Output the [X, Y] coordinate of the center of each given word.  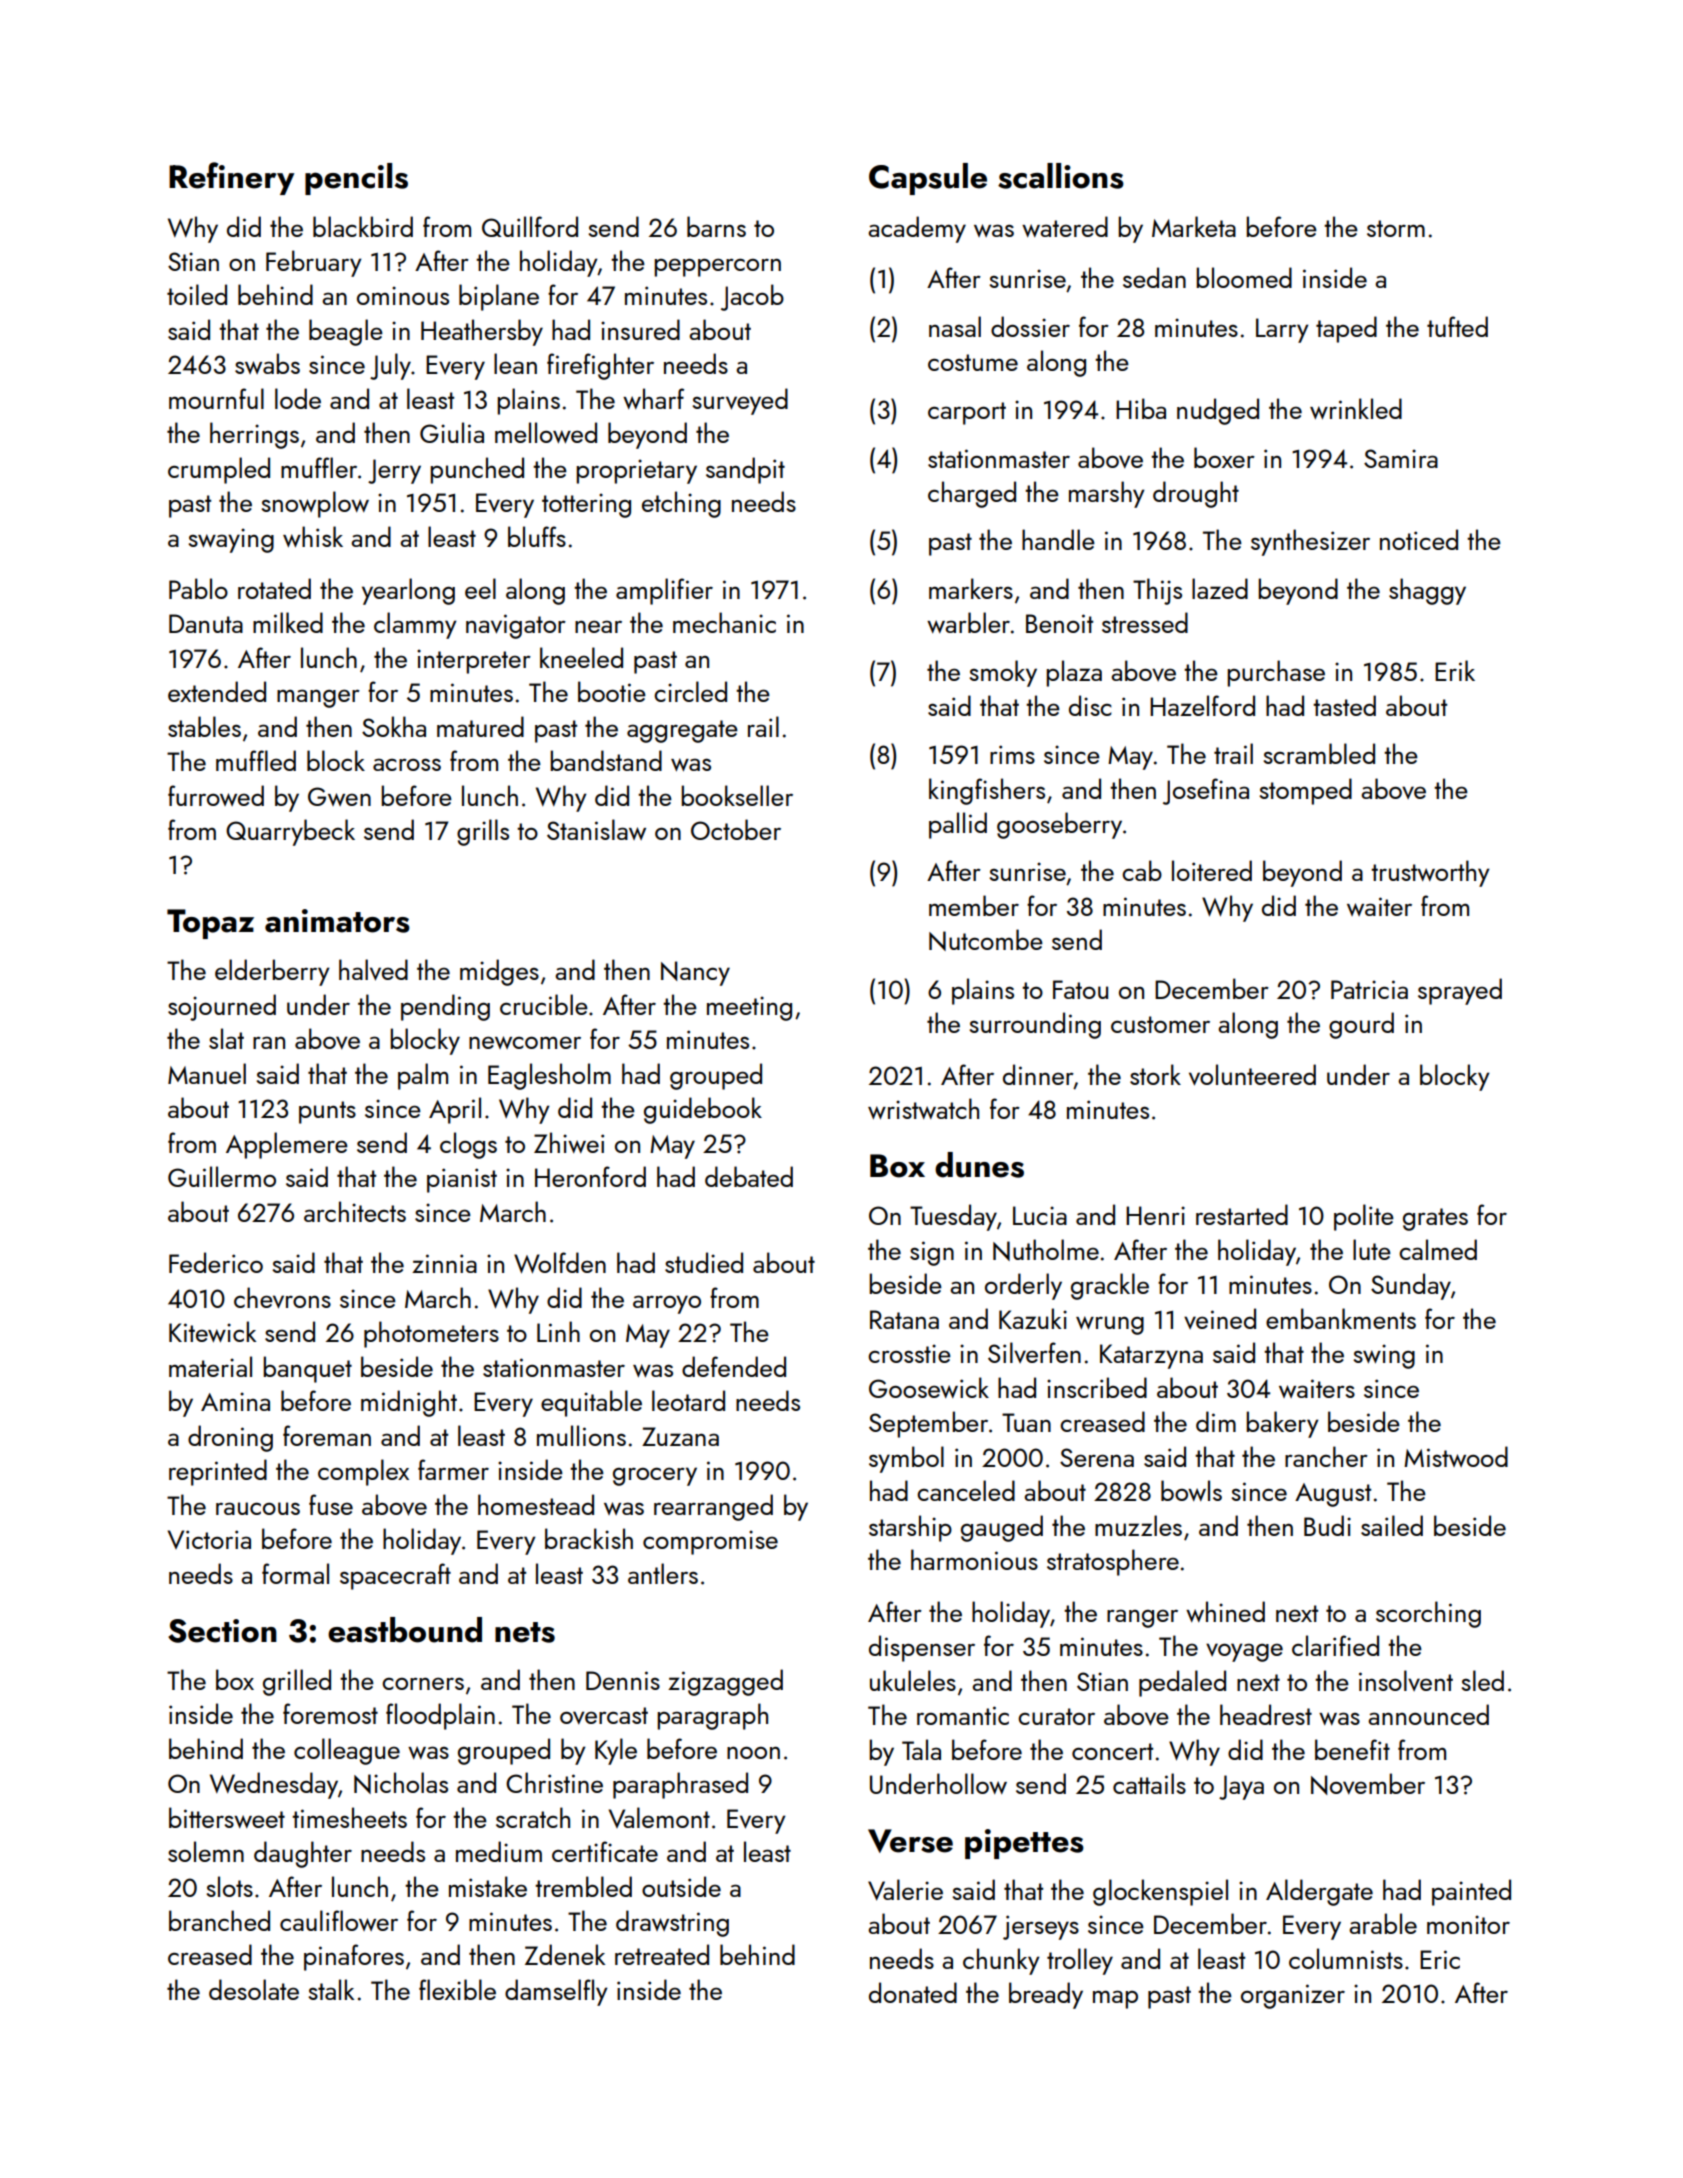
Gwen [339, 796]
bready [1046, 1995]
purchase [1276, 673]
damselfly [556, 1992]
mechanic [724, 622]
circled [690, 691]
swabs [267, 363]
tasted [1344, 705]
